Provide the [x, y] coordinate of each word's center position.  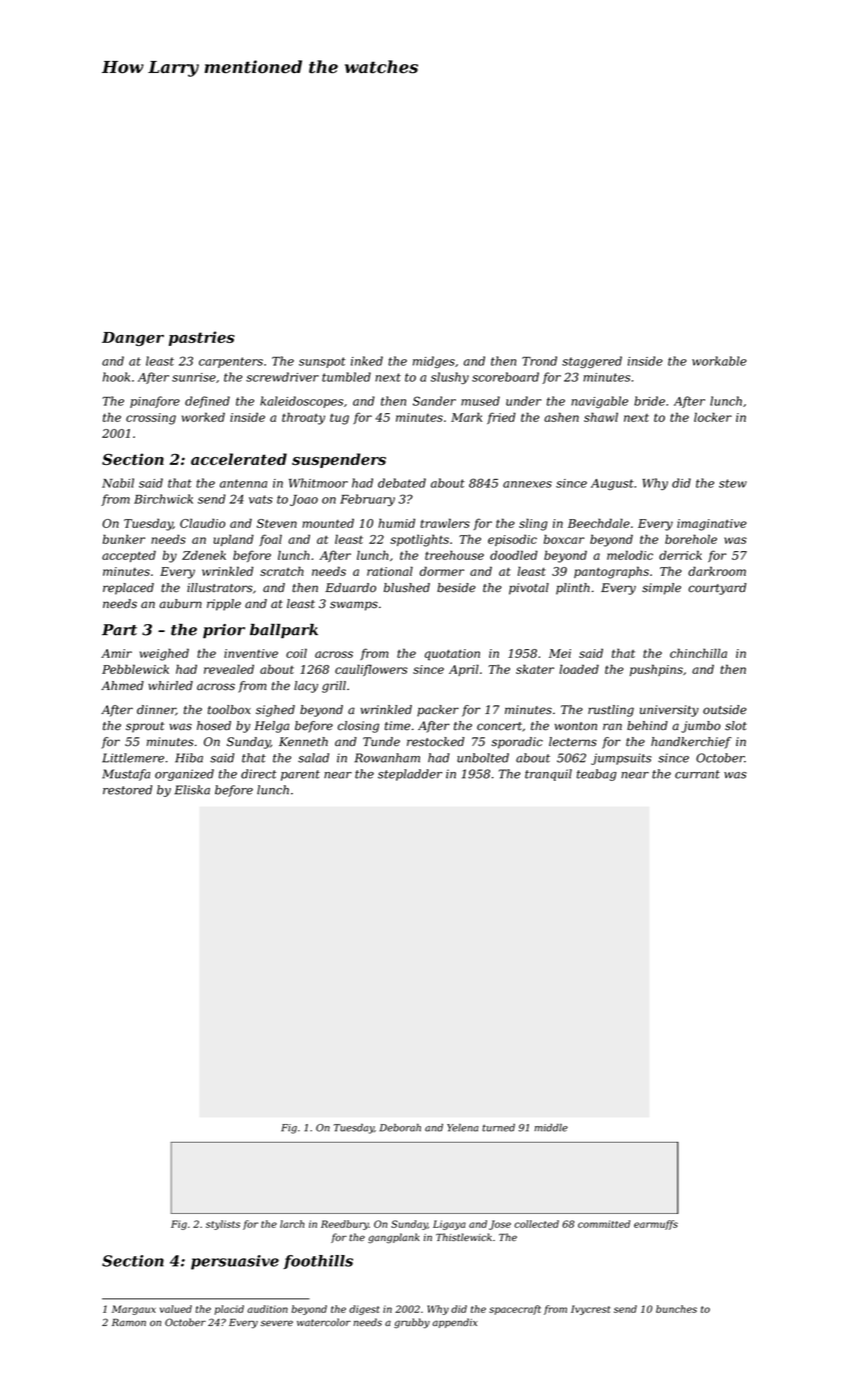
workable [719, 361]
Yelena [463, 1128]
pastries [202, 338]
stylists [223, 1225]
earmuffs [656, 1225]
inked [367, 361]
